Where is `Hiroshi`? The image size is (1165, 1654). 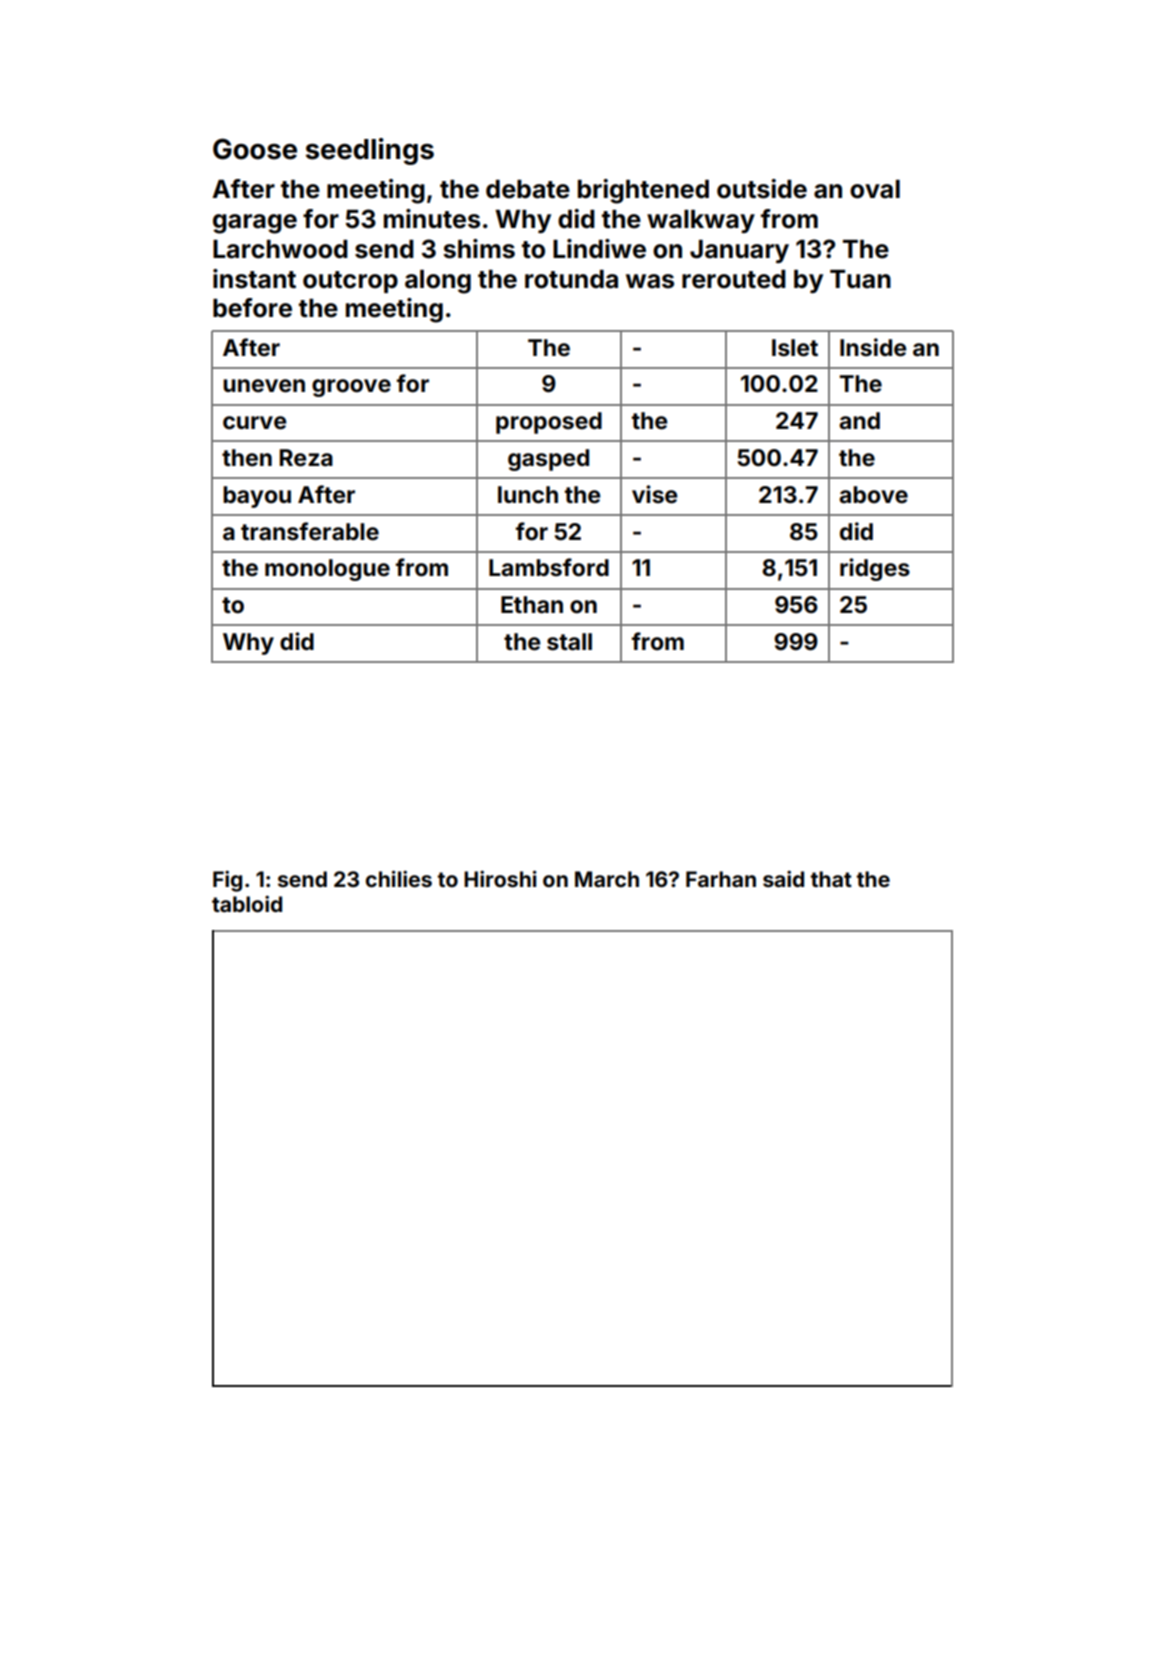 Hiroshi is located at coordinates (500, 878).
